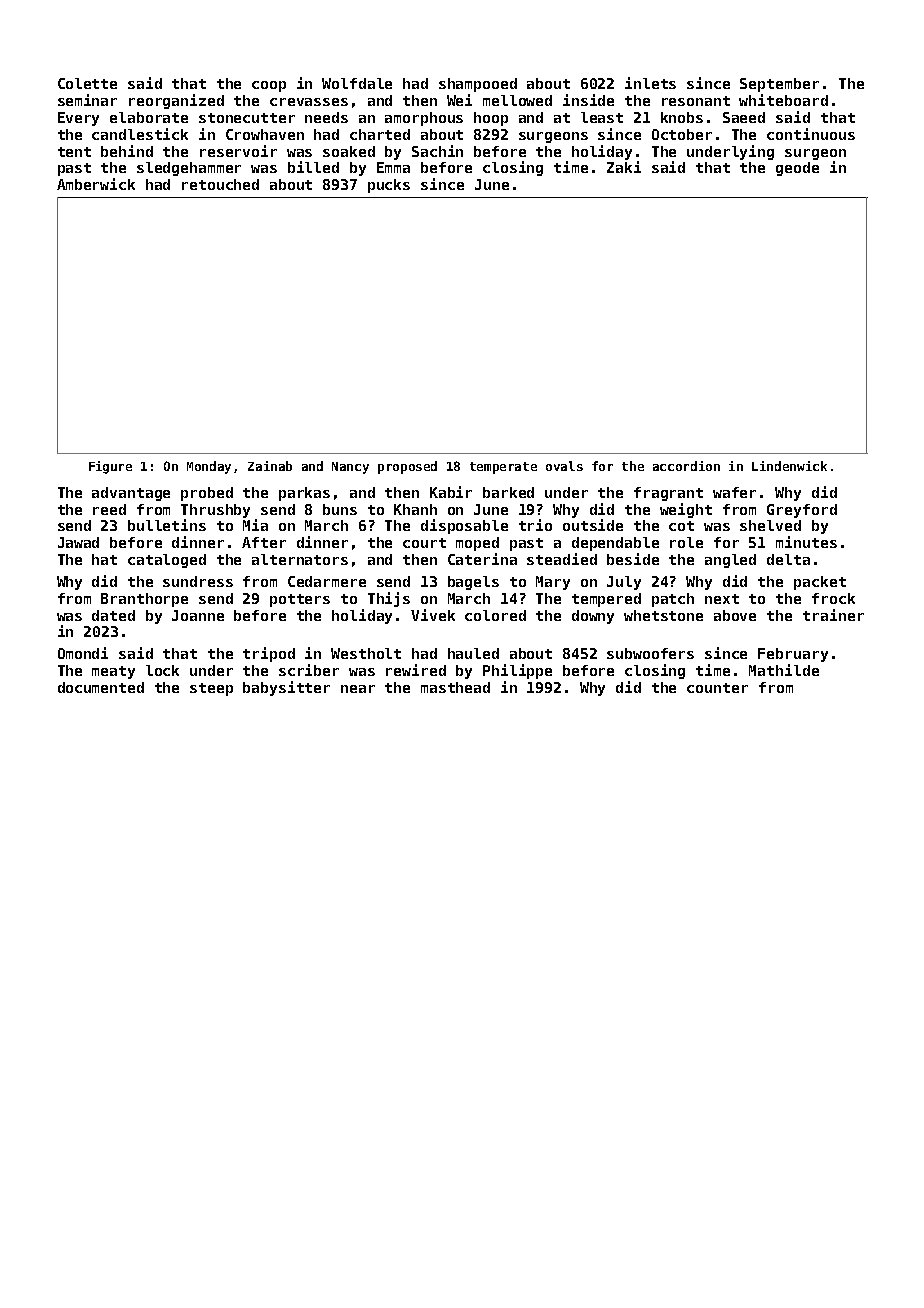 Image resolution: width=924 pixels, height=1308 pixels. Describe the element at coordinates (113, 615) in the screenshot. I see `dated` at that location.
